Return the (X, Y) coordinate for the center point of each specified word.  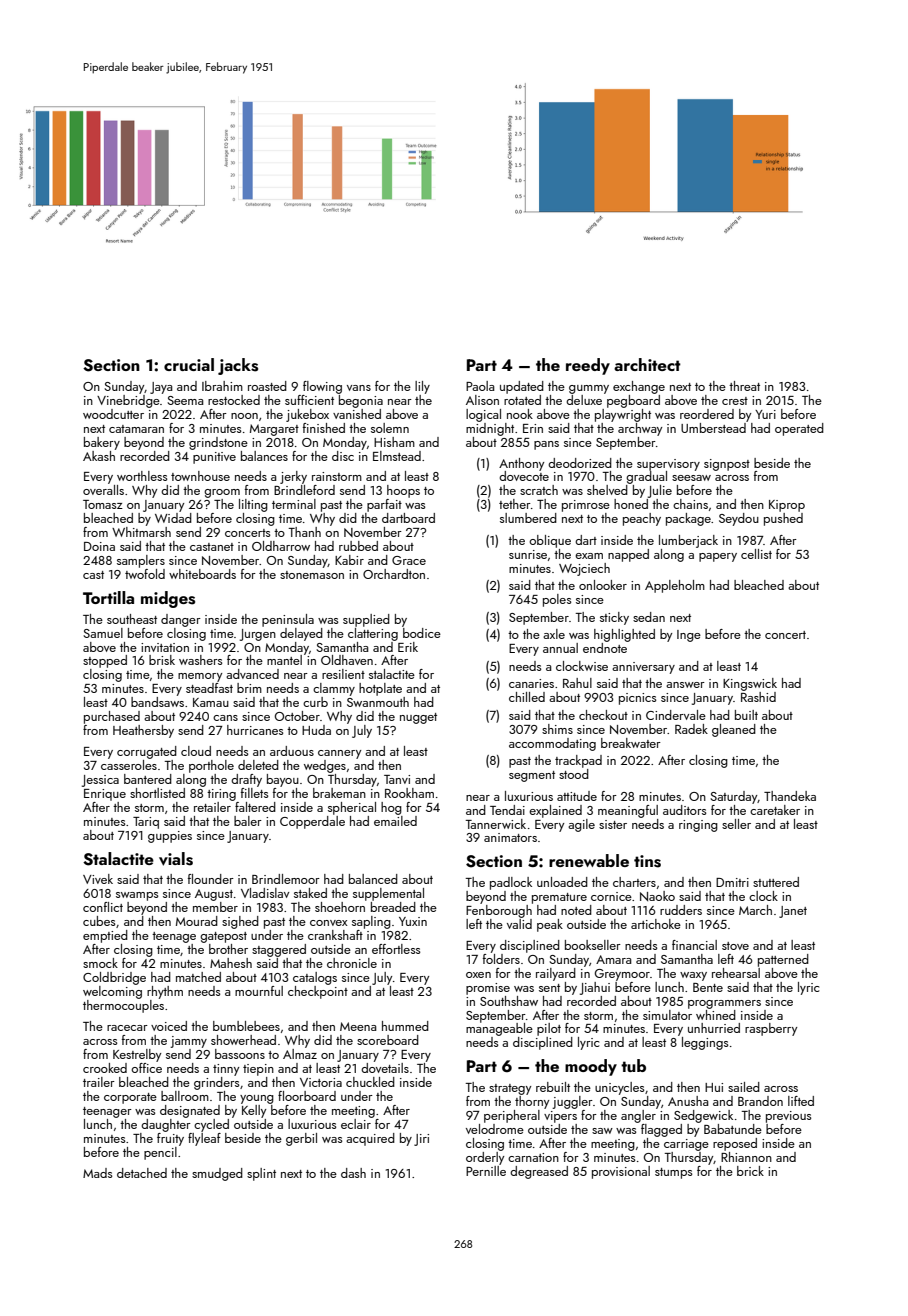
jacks (238, 366)
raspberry (771, 1029)
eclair (356, 1124)
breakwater (631, 743)
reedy (588, 366)
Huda (316, 730)
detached (142, 1173)
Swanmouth (378, 702)
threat (744, 386)
